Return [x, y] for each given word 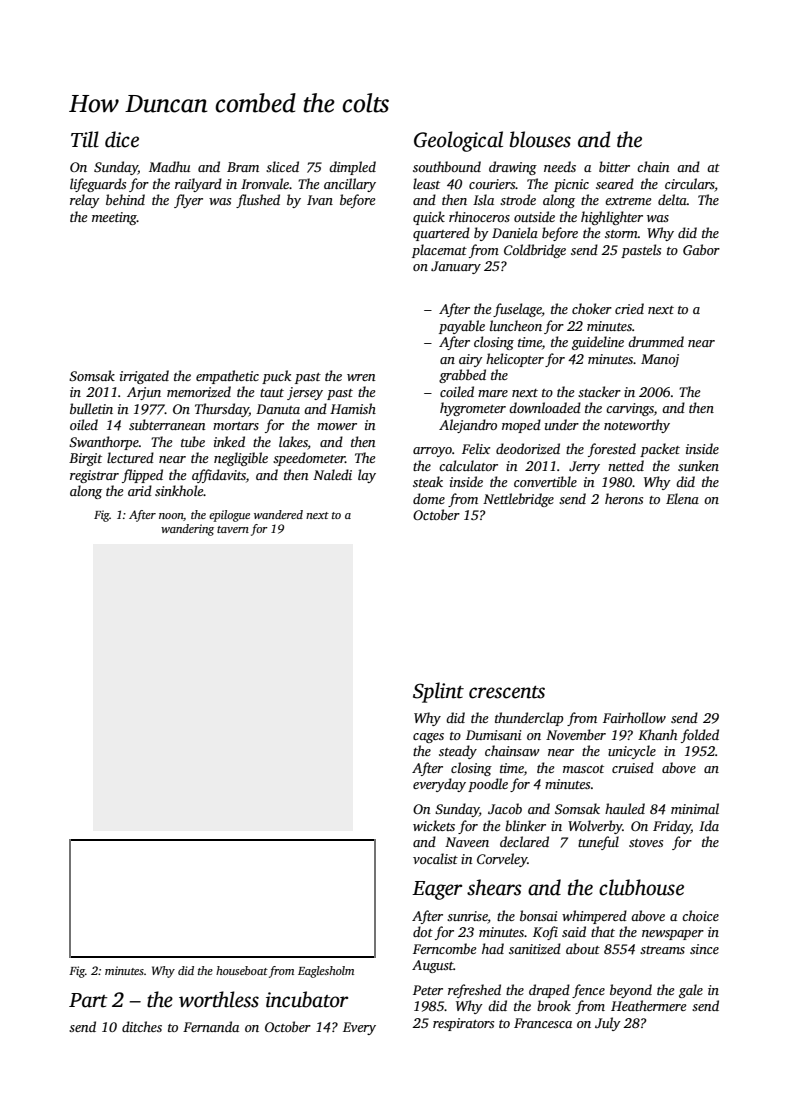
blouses [540, 139]
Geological [458, 141]
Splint [438, 692]
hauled [625, 808]
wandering [187, 530]
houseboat [242, 970]
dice [122, 139]
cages [428, 738]
